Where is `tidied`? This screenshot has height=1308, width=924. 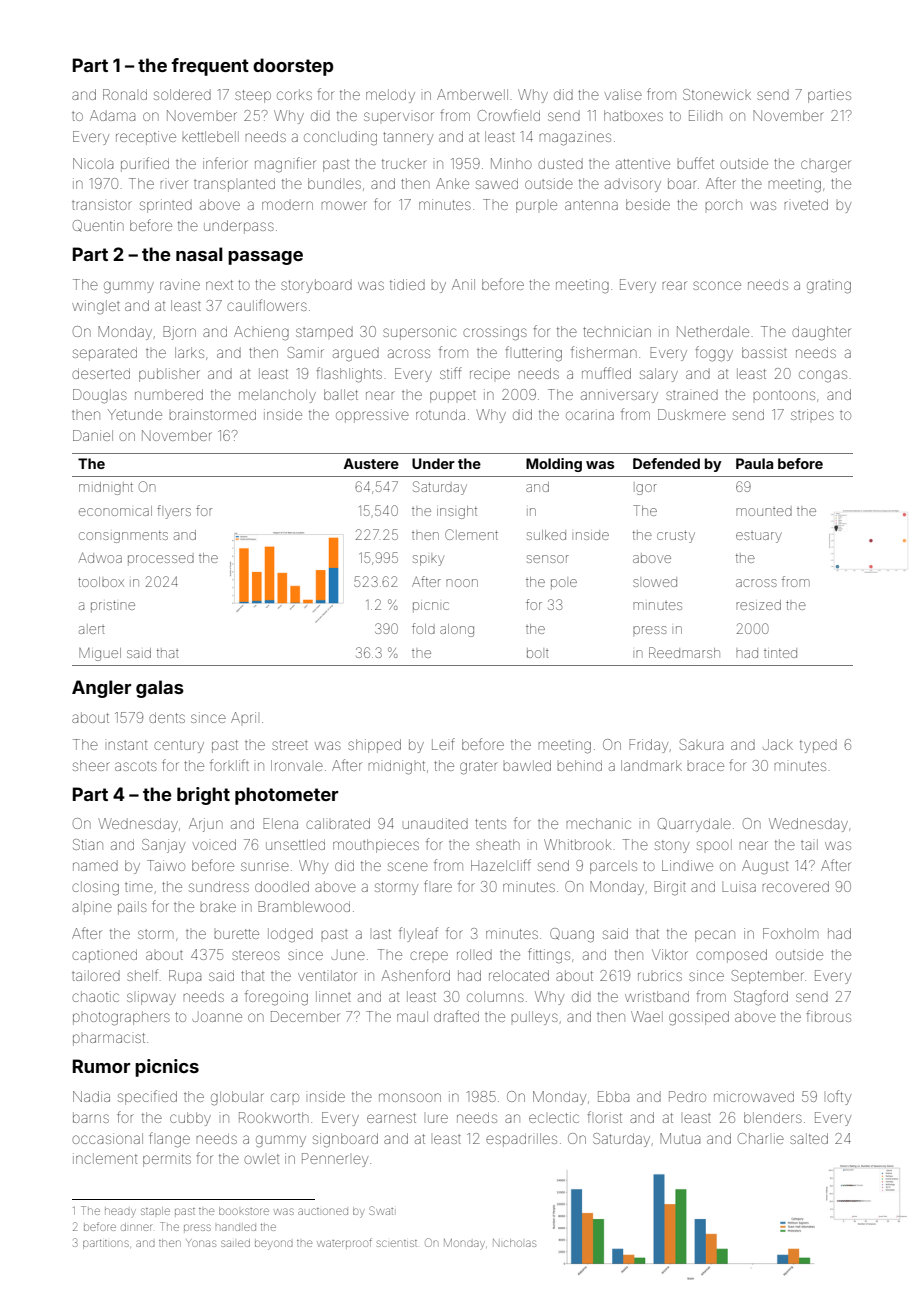
tidied is located at coordinates (407, 284).
